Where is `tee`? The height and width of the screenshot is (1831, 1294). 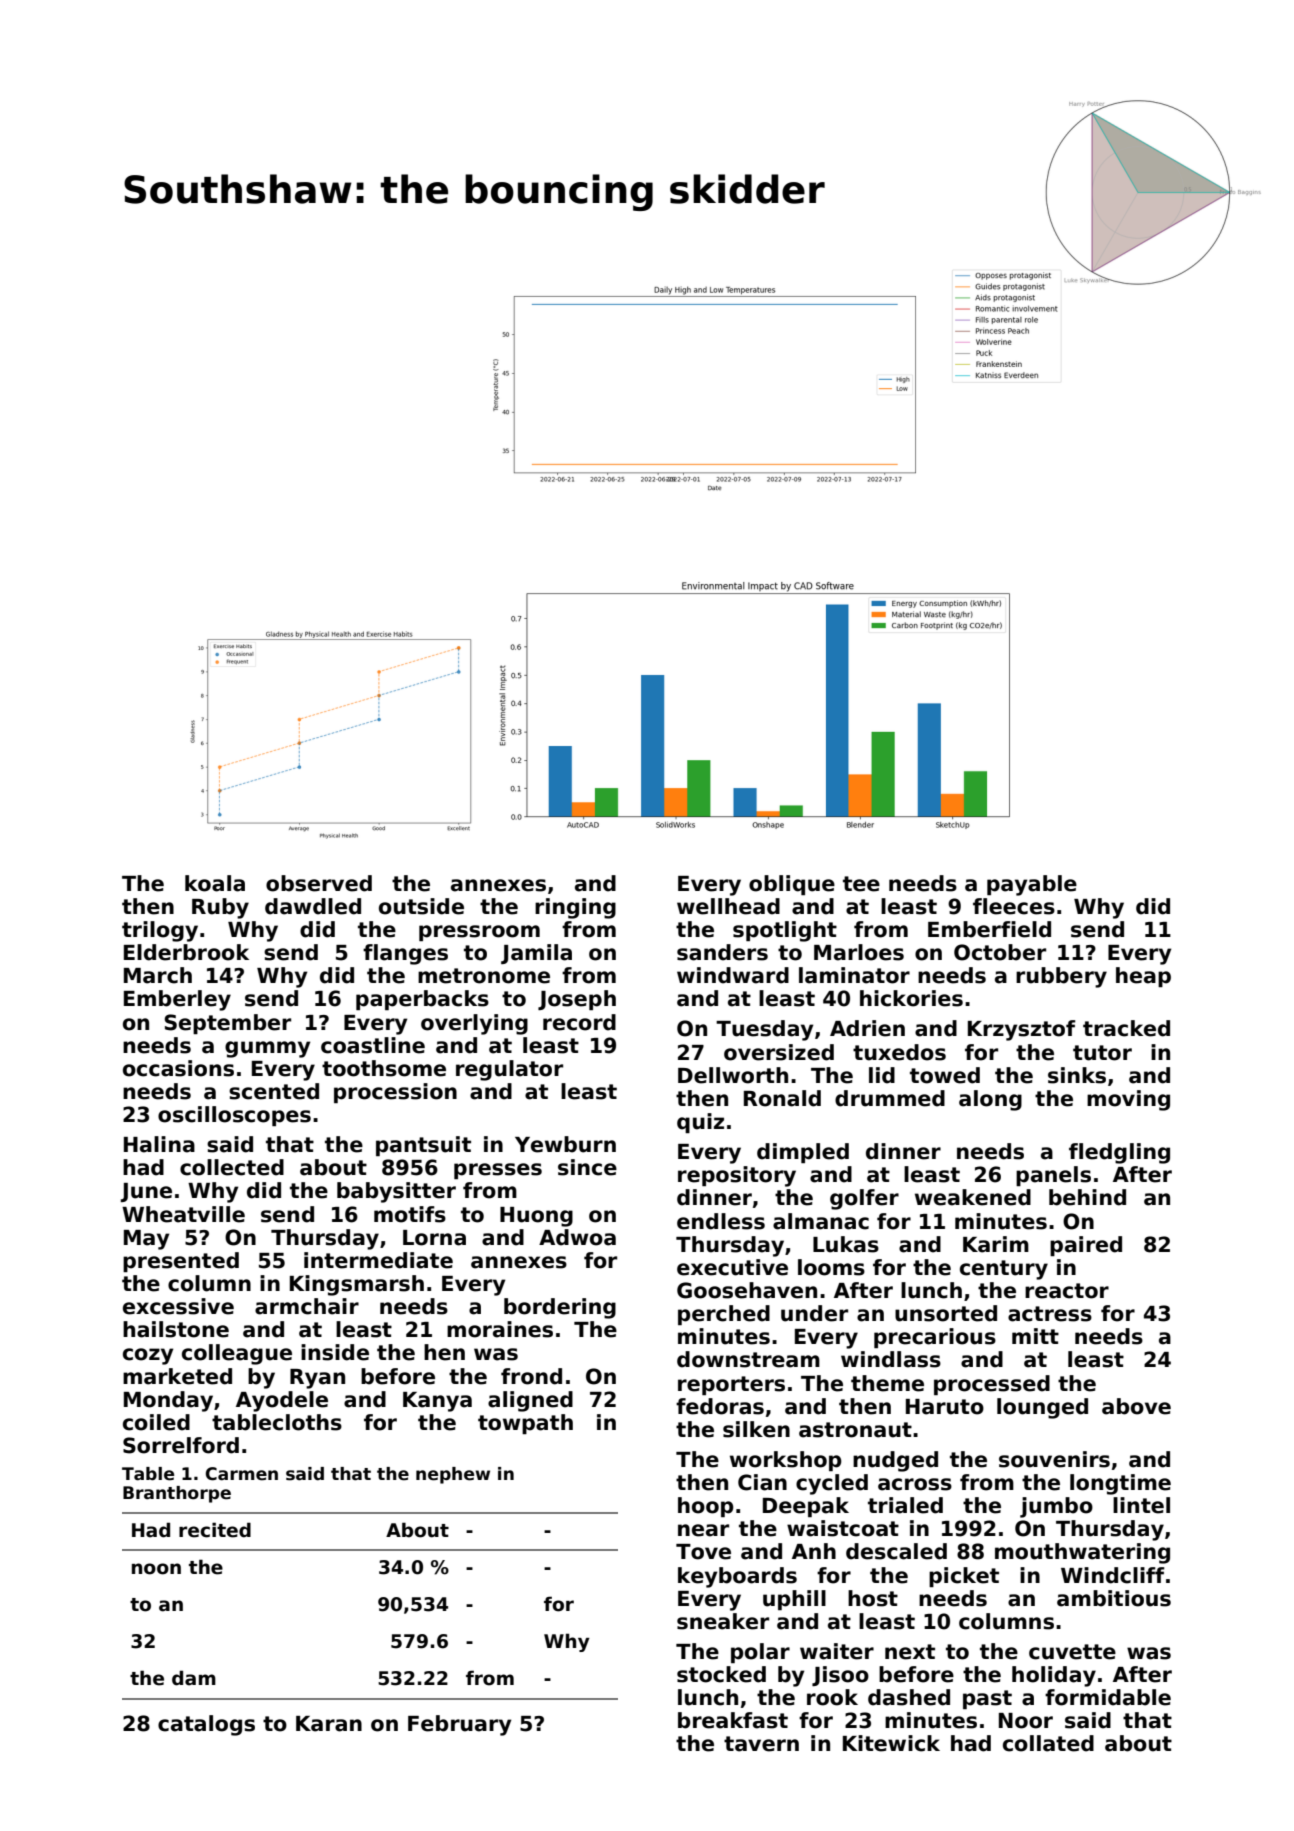 tee is located at coordinates (861, 884).
